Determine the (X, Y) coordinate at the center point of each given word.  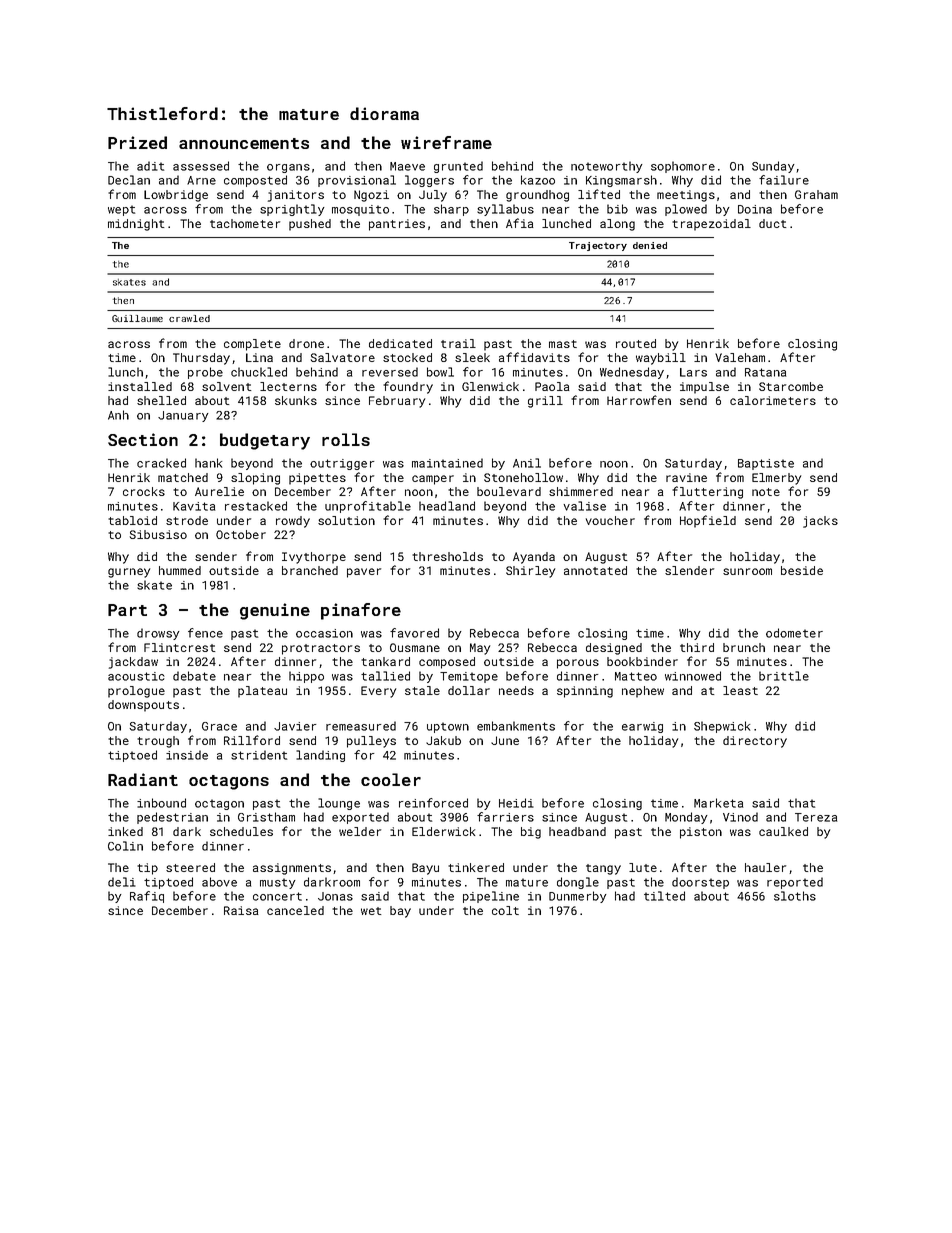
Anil (527, 463)
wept (121, 210)
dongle (578, 883)
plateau (262, 692)
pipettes (317, 479)
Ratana (765, 372)
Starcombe (791, 386)
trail (458, 343)
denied (650, 245)
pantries (397, 225)
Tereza (816, 817)
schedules (241, 831)
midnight (136, 225)
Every (378, 692)
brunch (744, 647)
